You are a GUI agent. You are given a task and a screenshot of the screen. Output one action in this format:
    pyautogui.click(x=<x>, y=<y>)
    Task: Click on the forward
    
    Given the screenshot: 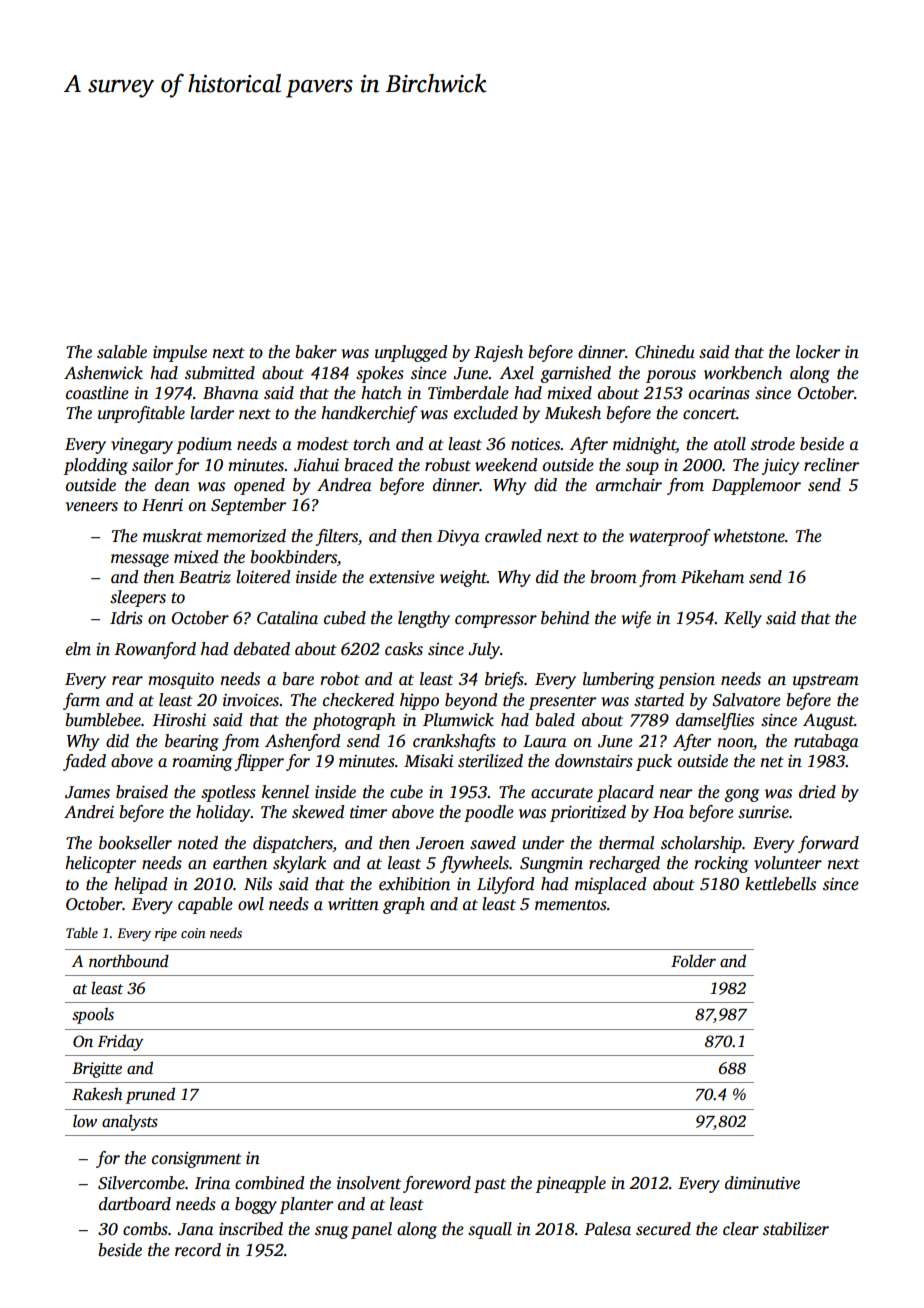 What is the action you would take?
    pyautogui.click(x=828, y=844)
